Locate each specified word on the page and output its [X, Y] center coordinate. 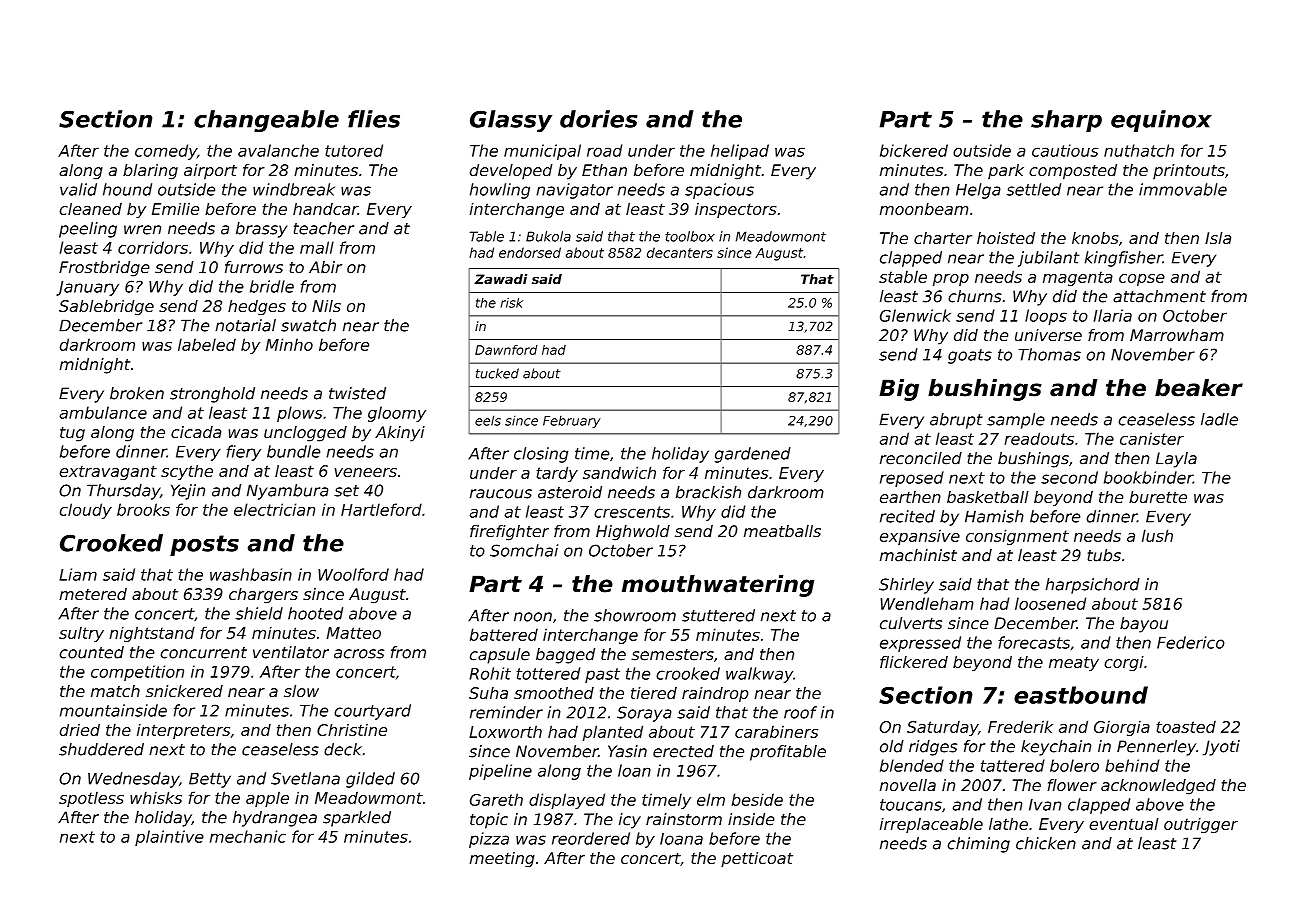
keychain [1056, 748]
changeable [266, 121]
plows [299, 414]
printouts [1189, 172]
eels [488, 420]
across [359, 654]
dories [599, 119]
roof [800, 712]
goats [970, 356]
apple [267, 799]
